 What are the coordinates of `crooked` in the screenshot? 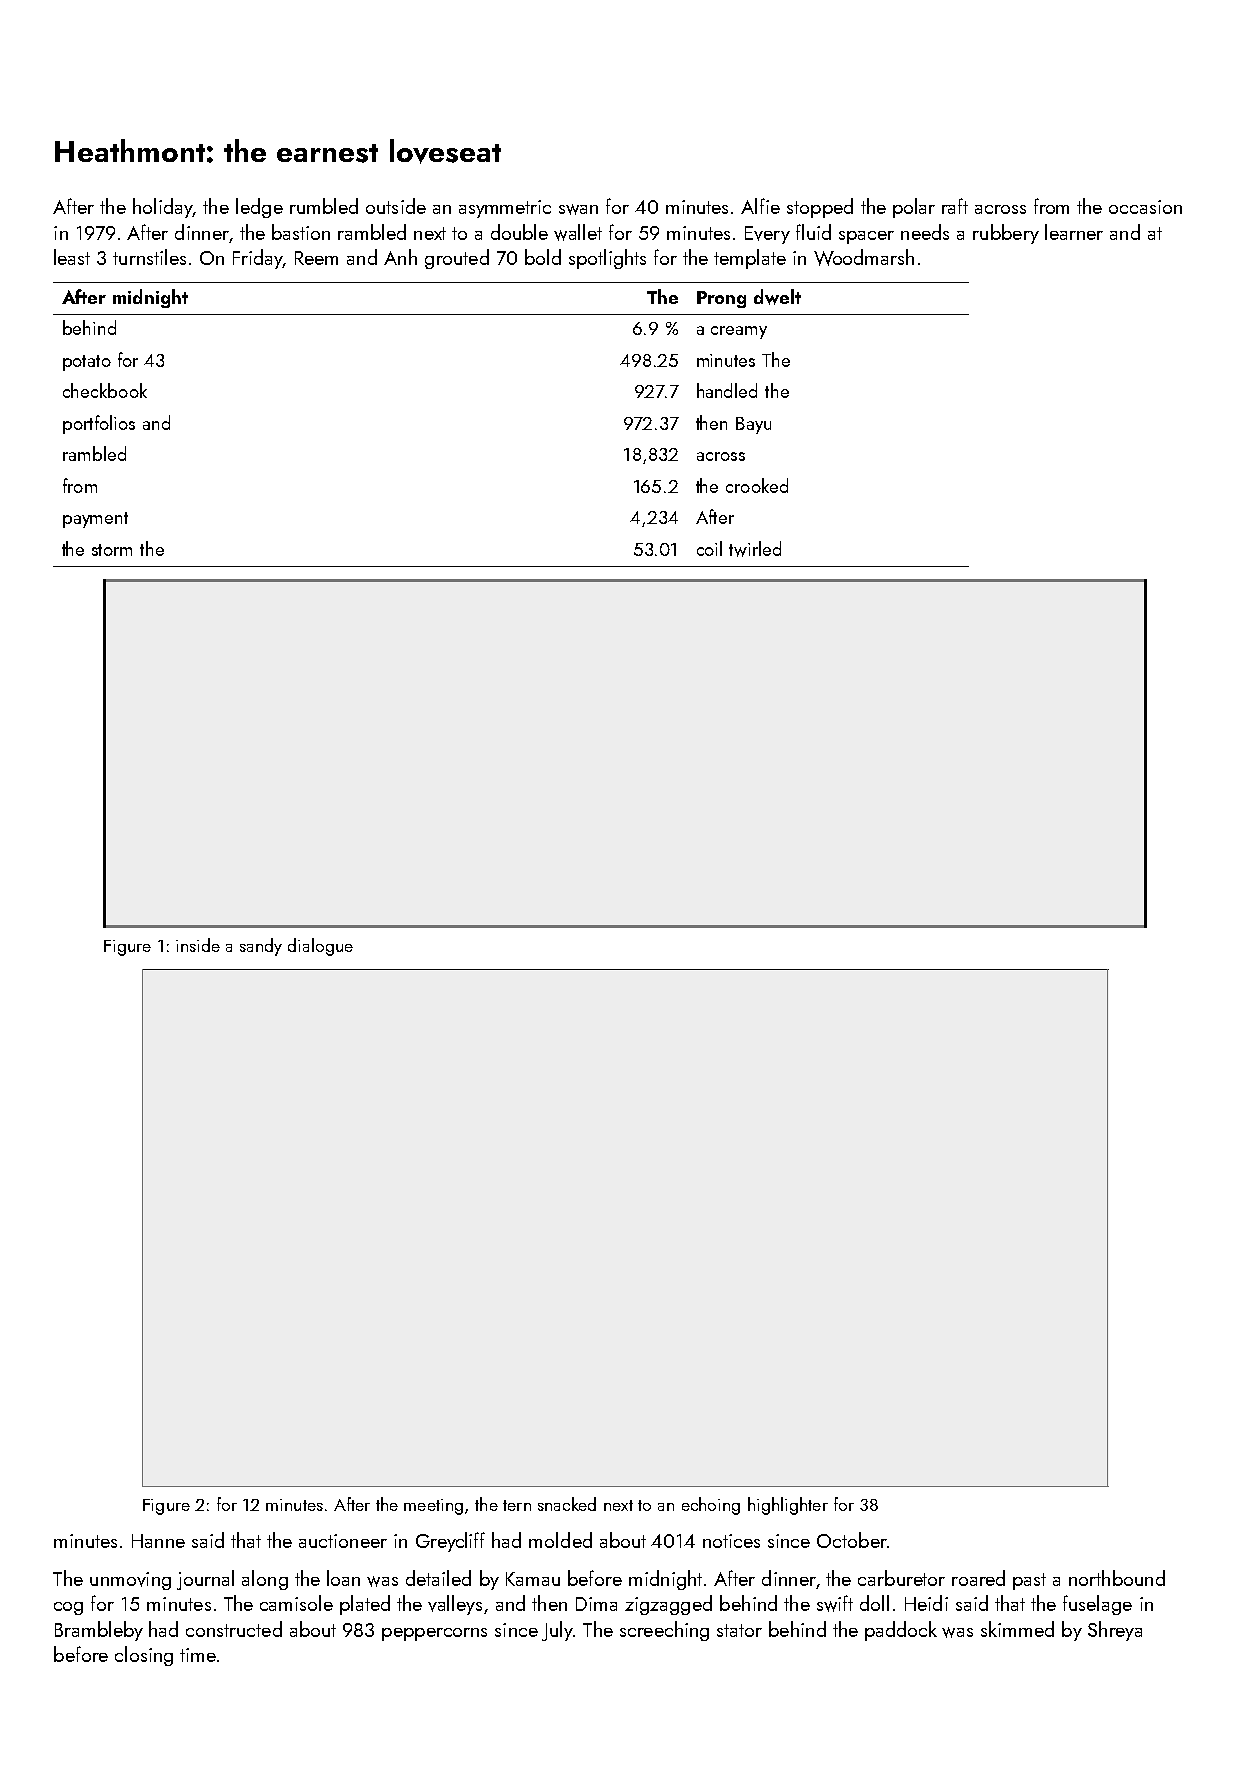 It's located at (757, 485).
